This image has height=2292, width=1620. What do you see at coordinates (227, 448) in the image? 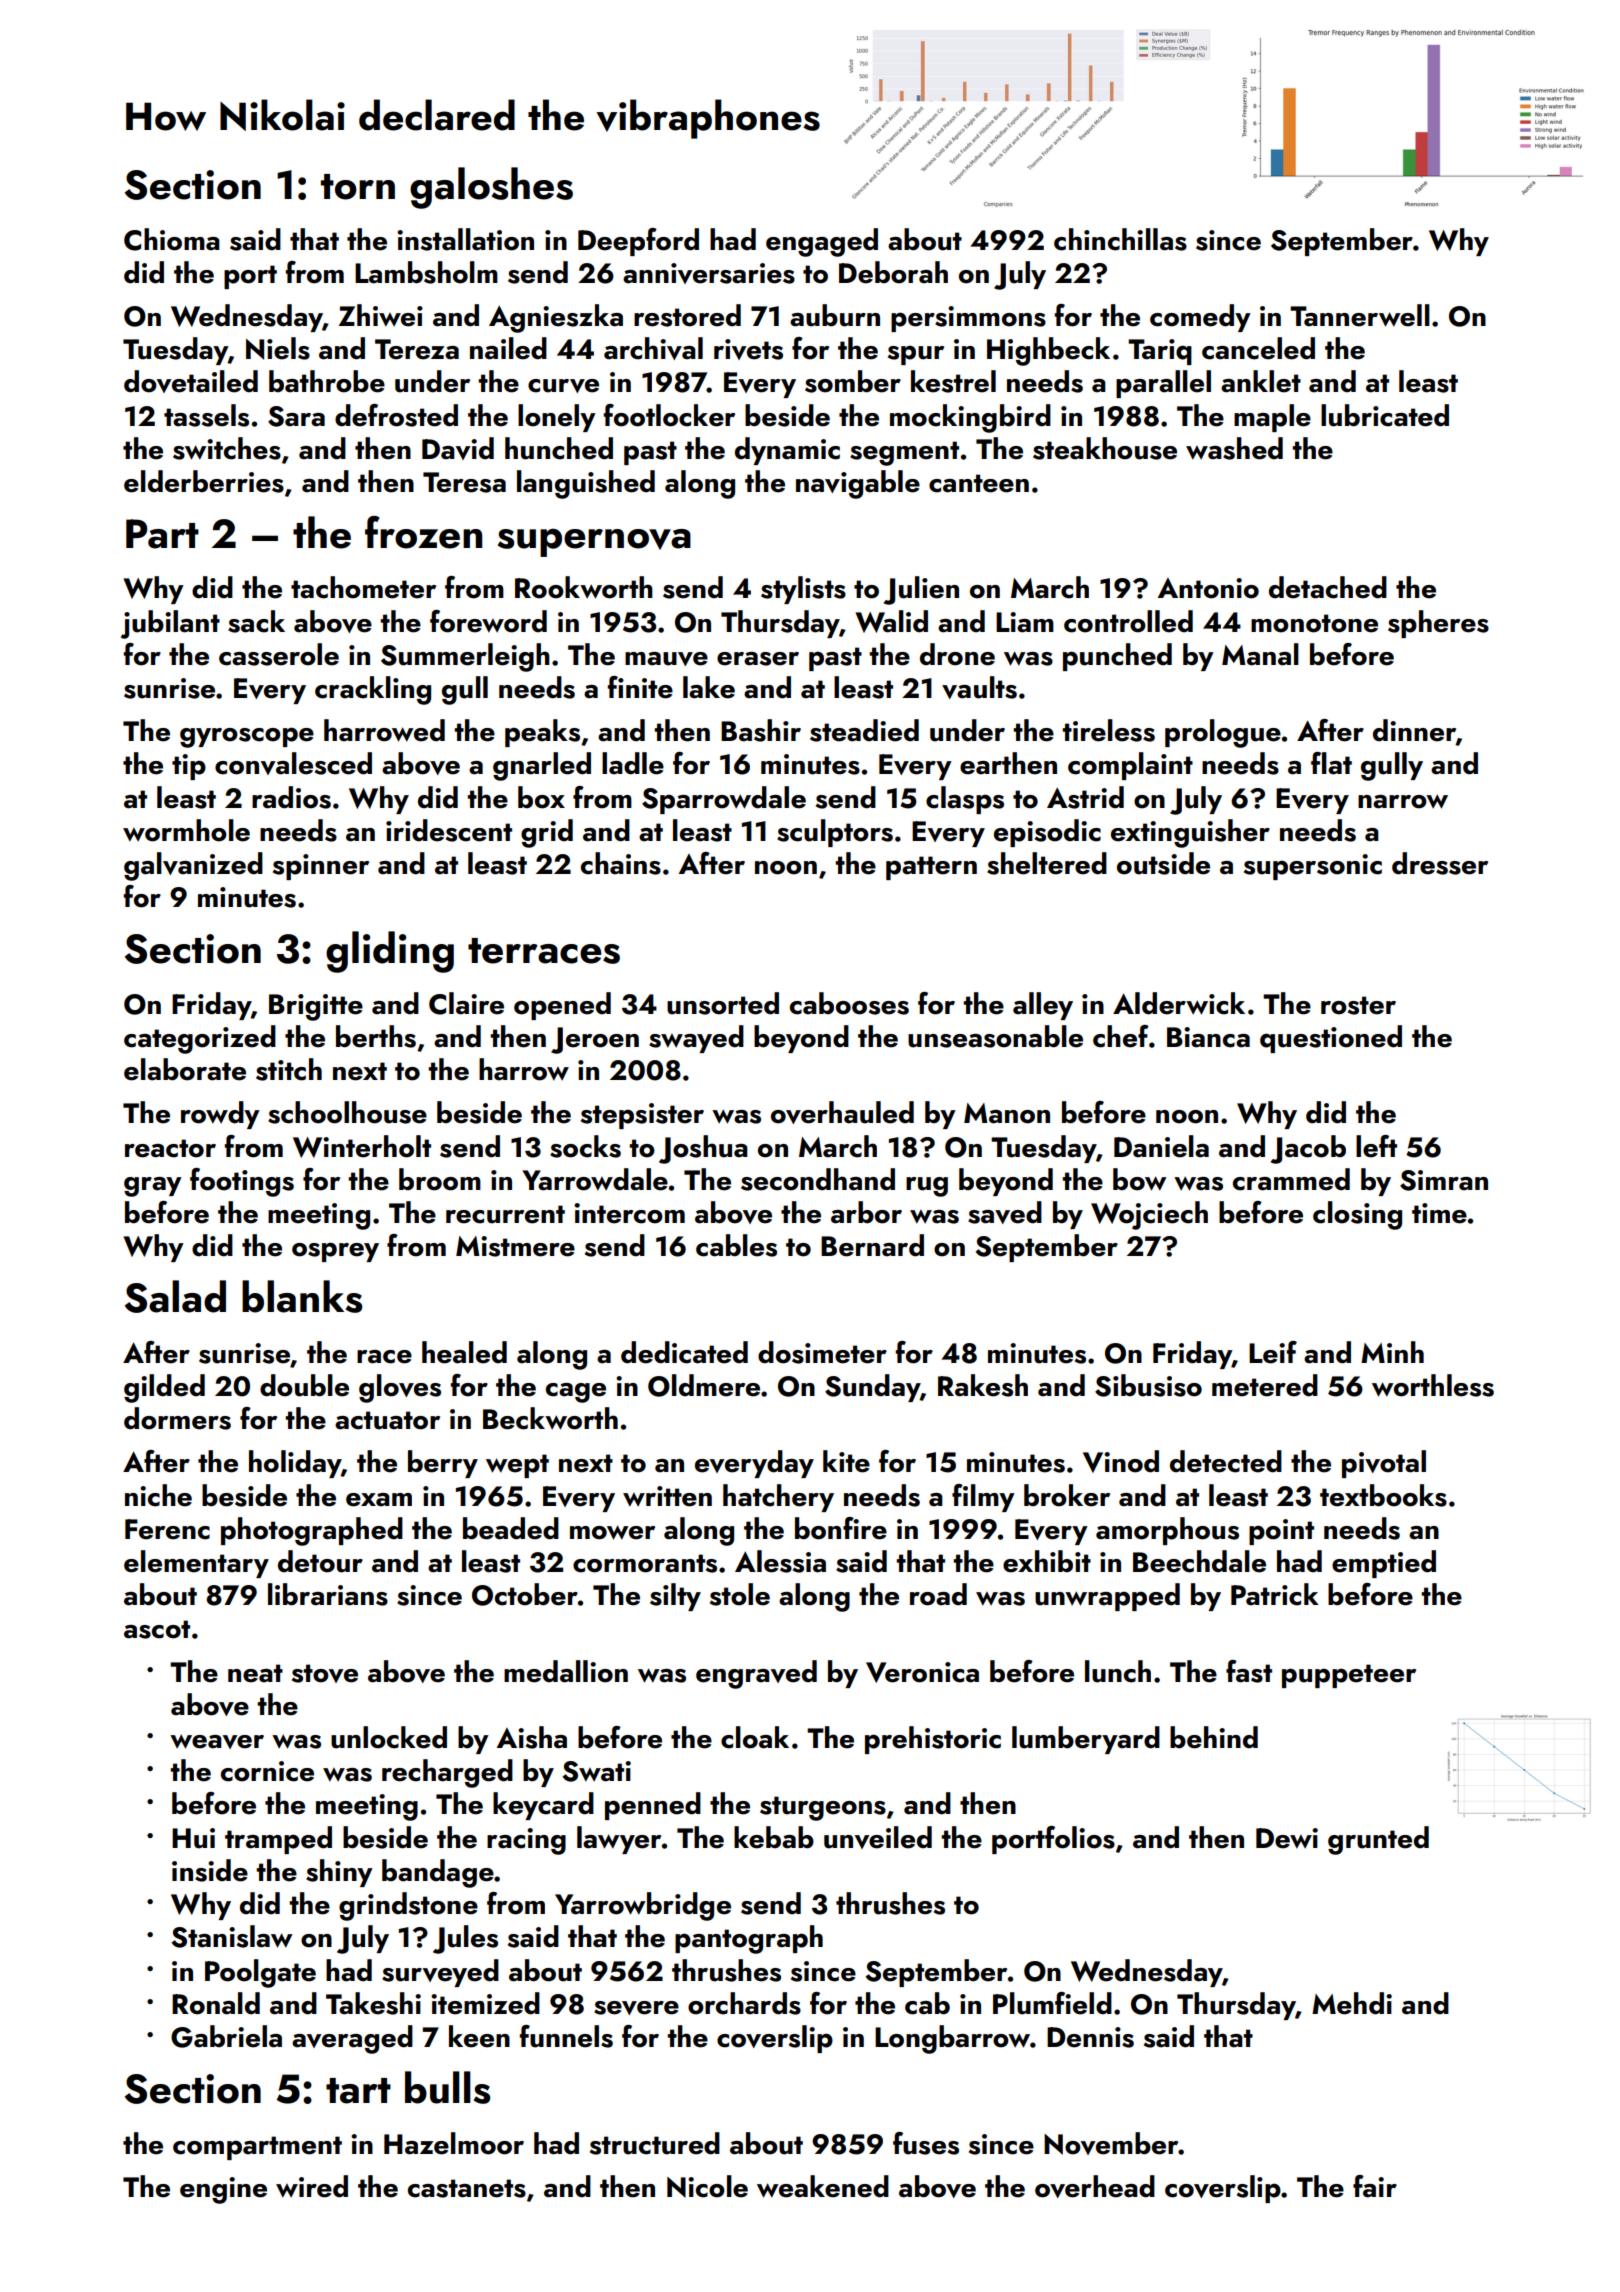
I see `switches` at bounding box center [227, 448].
